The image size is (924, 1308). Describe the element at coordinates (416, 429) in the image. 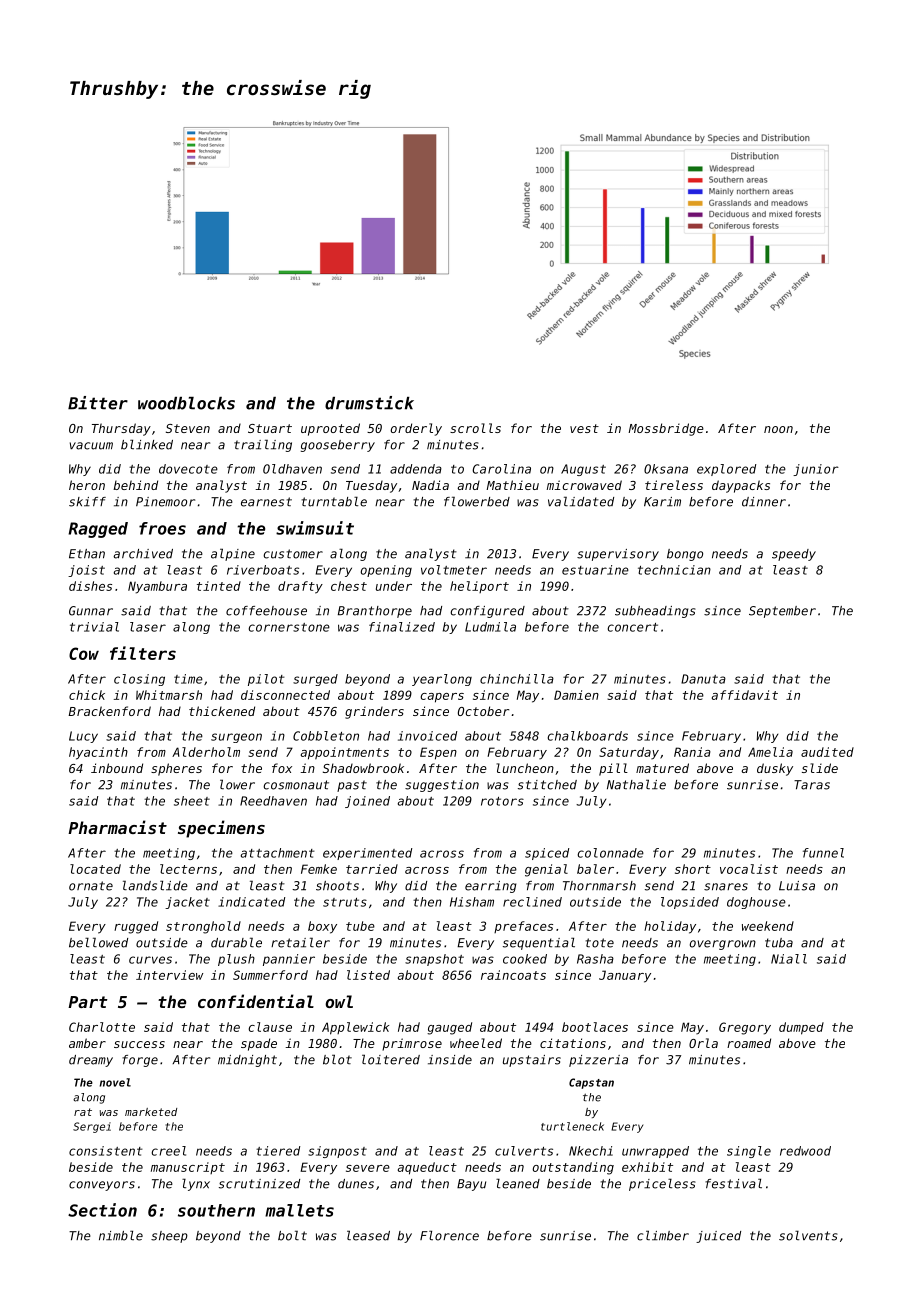

I see `orderly` at that location.
